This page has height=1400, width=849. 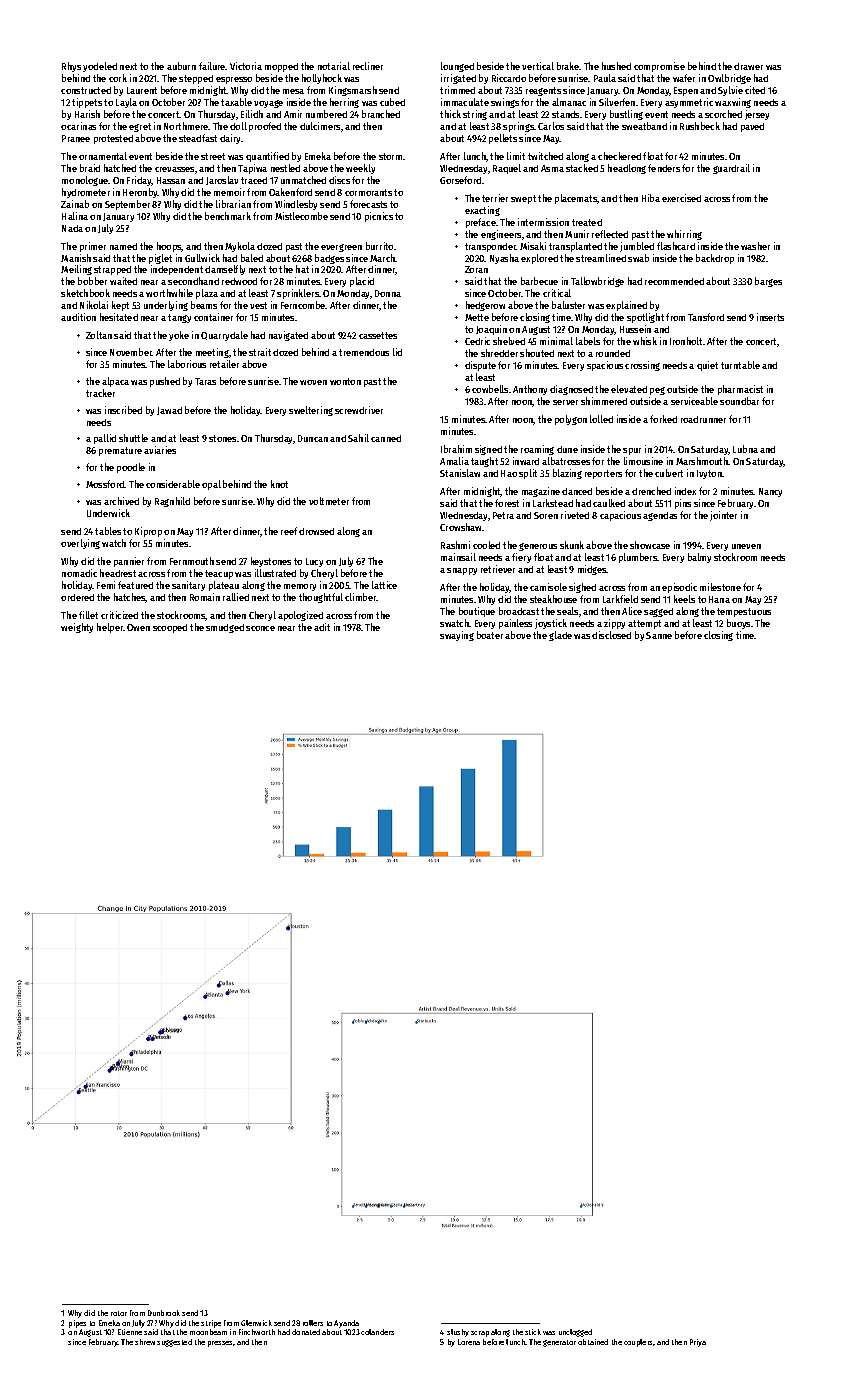 What do you see at coordinates (530, 390) in the page?
I see `Anthony` at bounding box center [530, 390].
